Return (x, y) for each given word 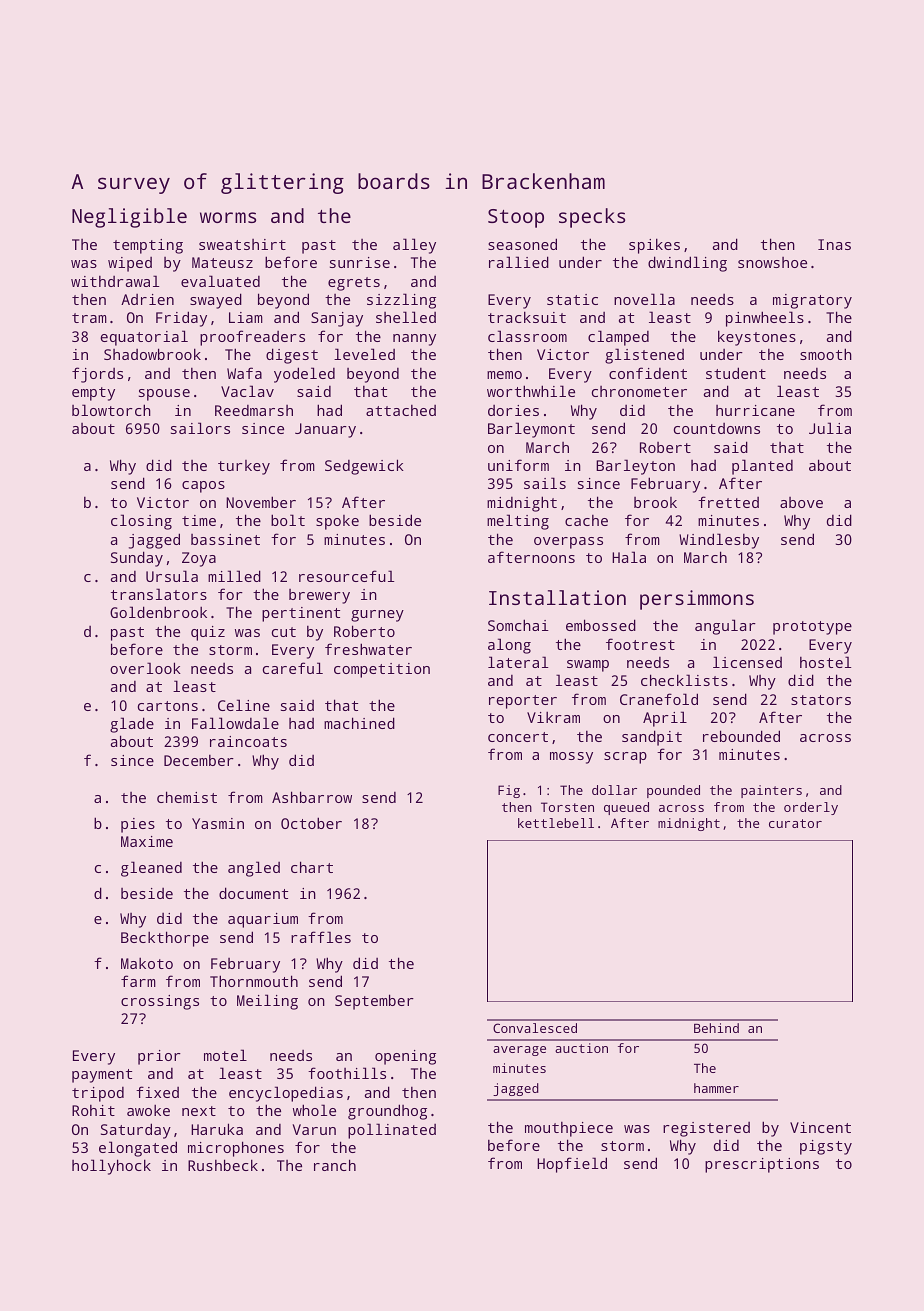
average (519, 1051)
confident (648, 373)
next (199, 1111)
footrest (640, 644)
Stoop (516, 218)
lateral (518, 662)
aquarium (263, 920)
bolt (288, 520)
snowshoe (772, 262)
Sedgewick (364, 467)
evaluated (220, 281)
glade (132, 725)
